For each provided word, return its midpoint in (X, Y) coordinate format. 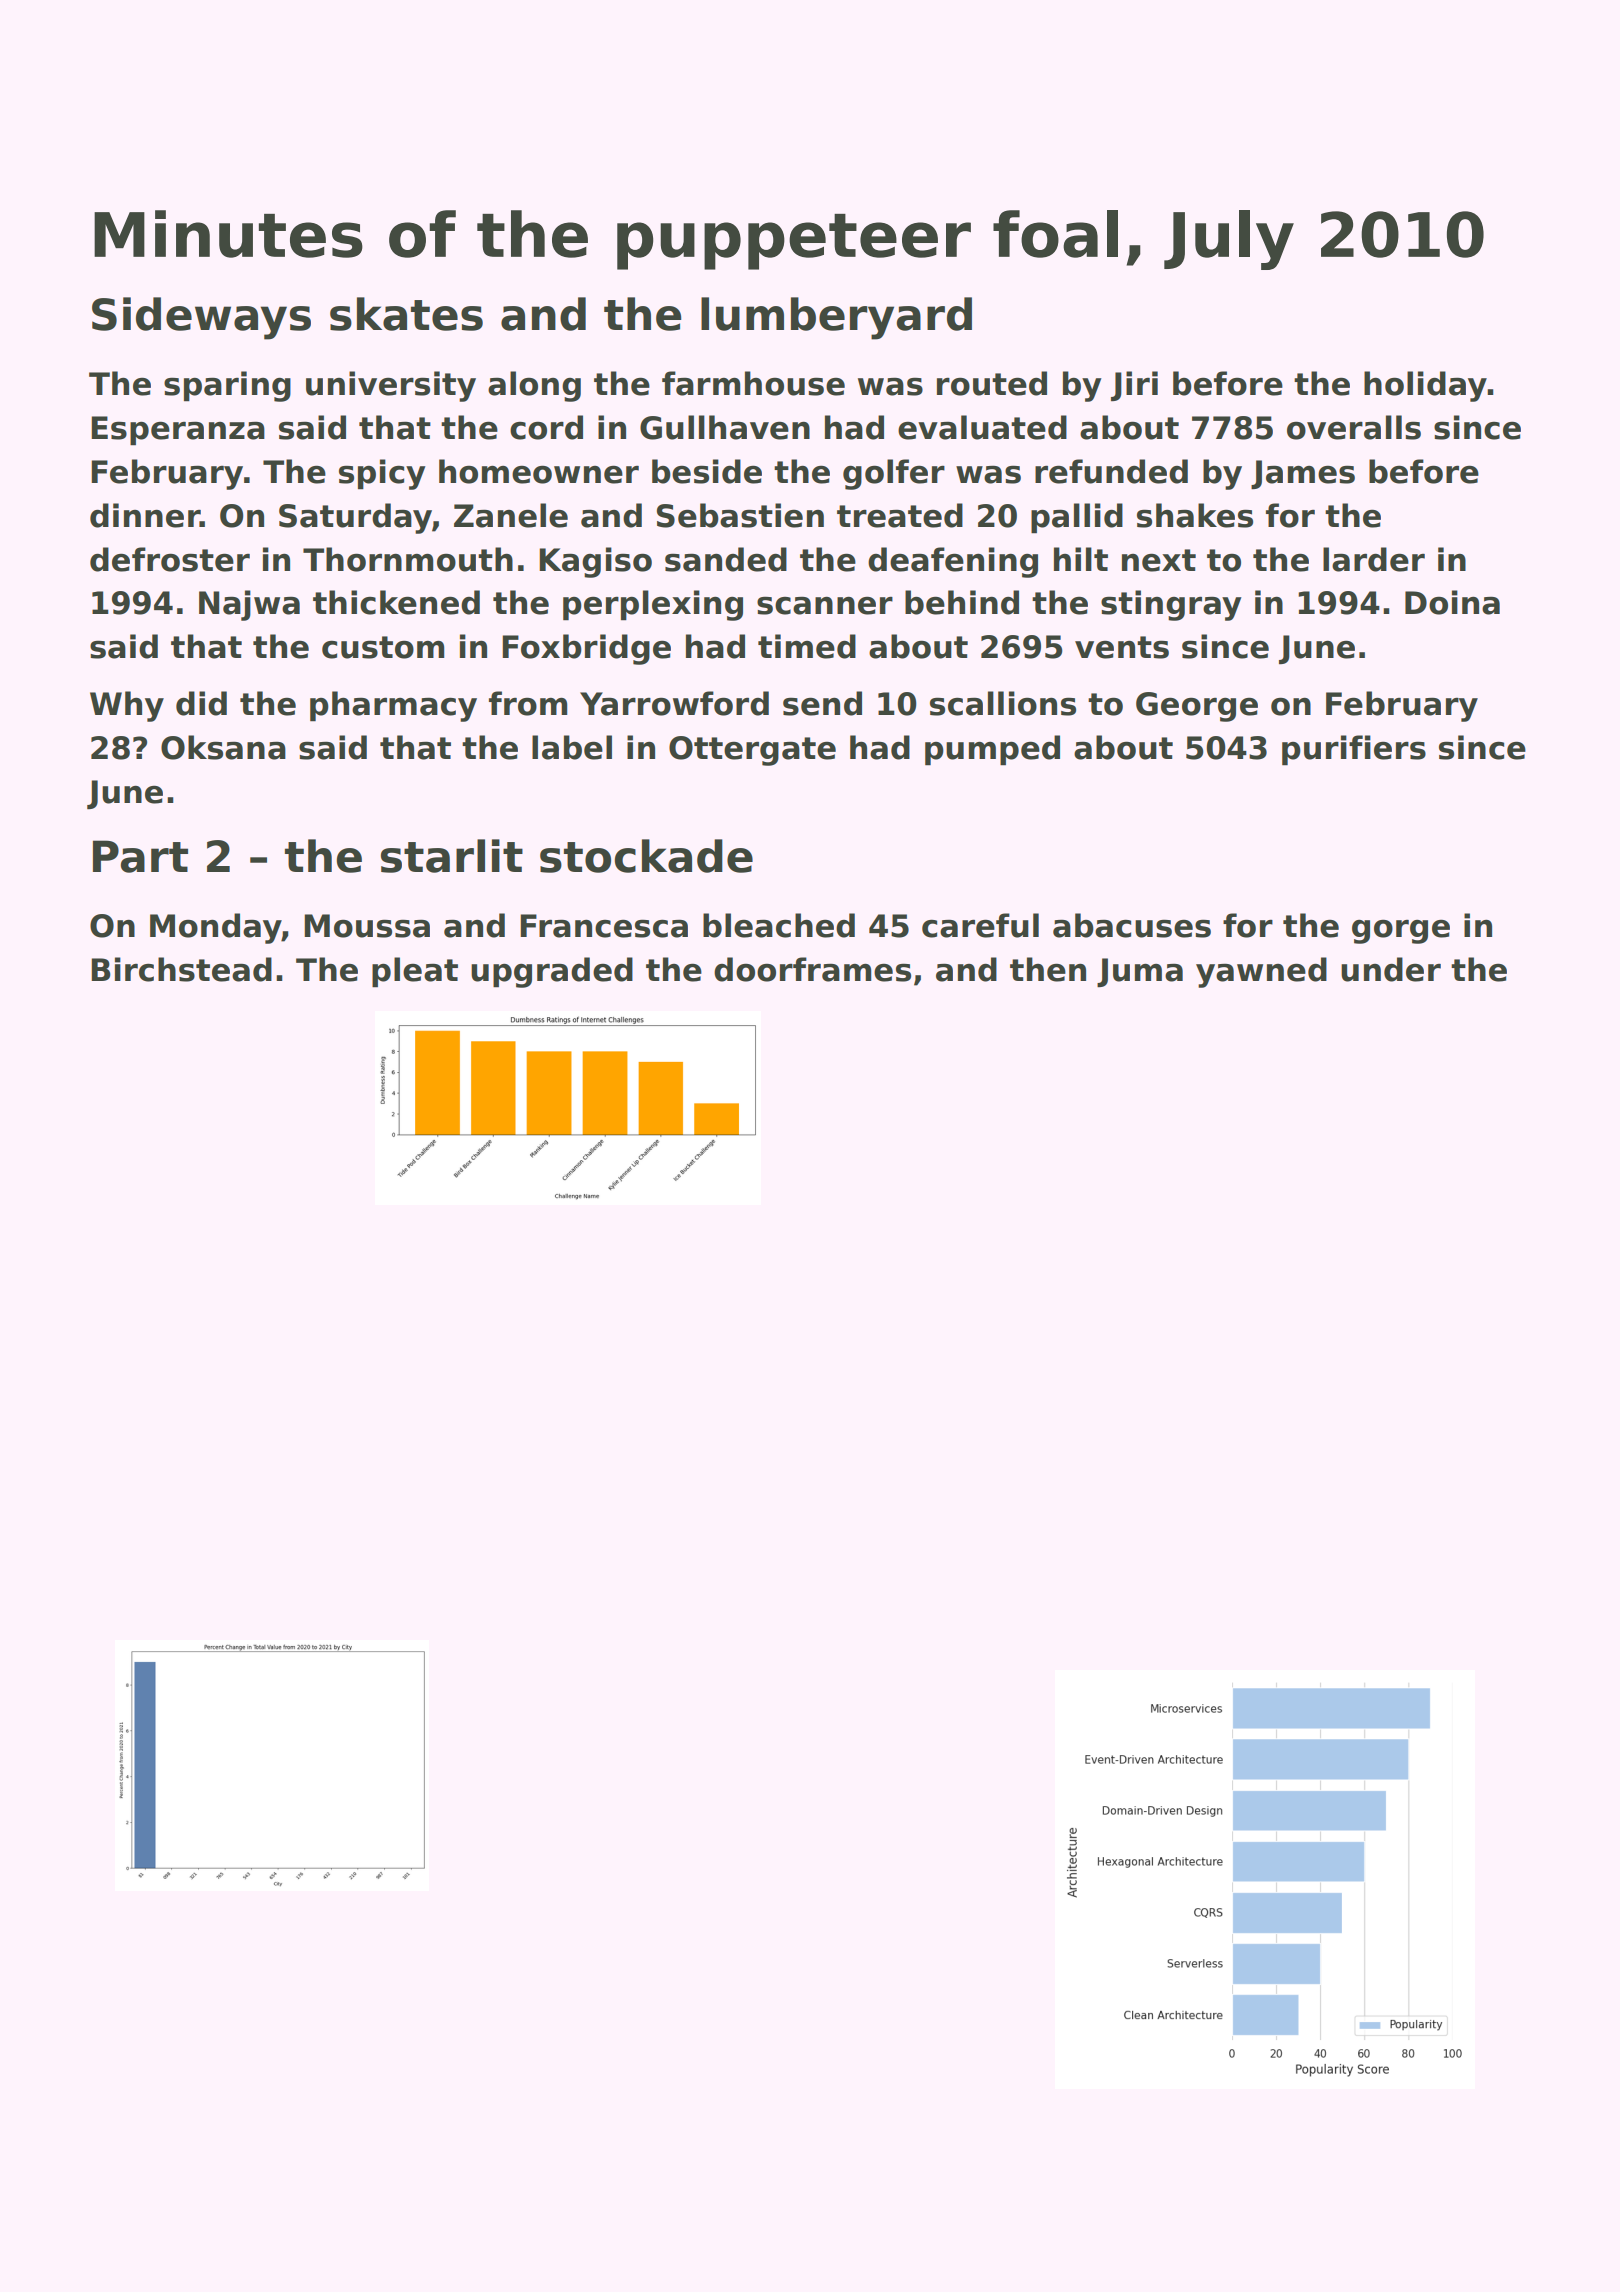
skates (406, 314)
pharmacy (393, 706)
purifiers (1354, 750)
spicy (382, 474)
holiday (1425, 386)
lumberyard (836, 318)
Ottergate (752, 751)
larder (1374, 559)
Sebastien (740, 515)
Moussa (367, 926)
